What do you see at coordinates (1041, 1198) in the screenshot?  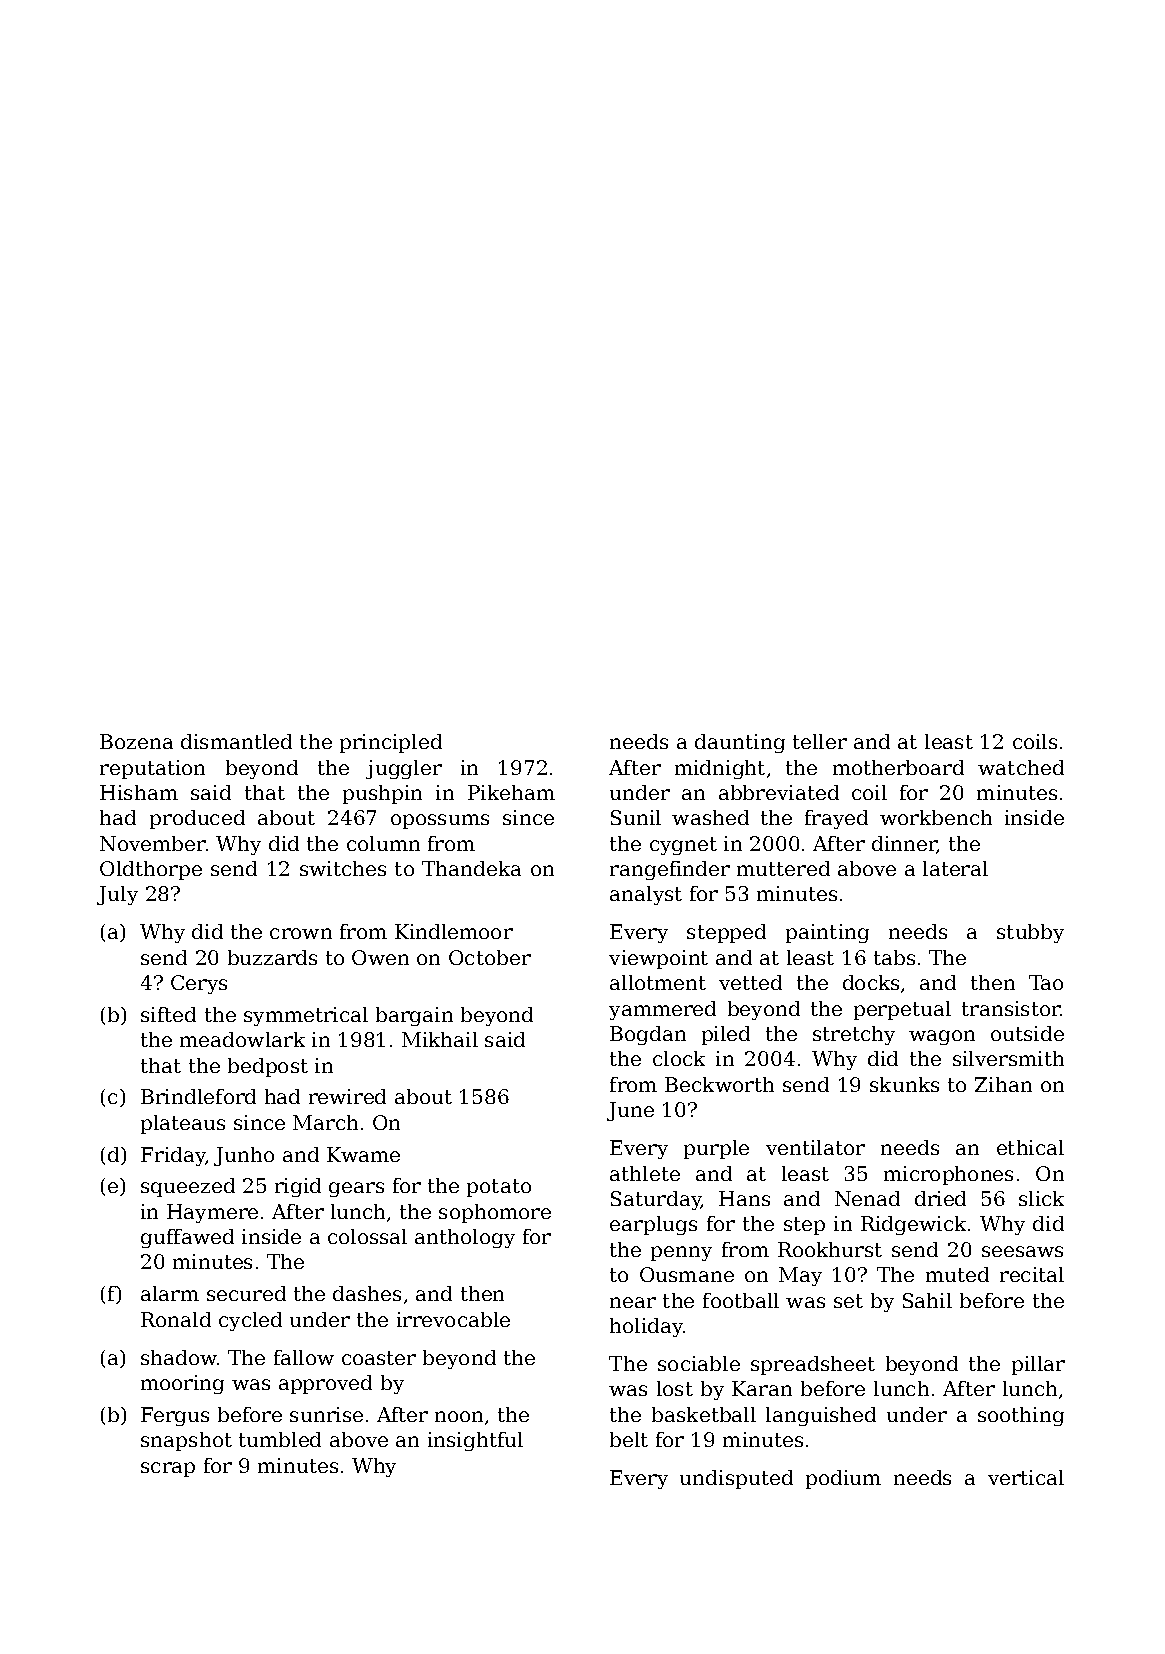 I see `slick` at bounding box center [1041, 1198].
